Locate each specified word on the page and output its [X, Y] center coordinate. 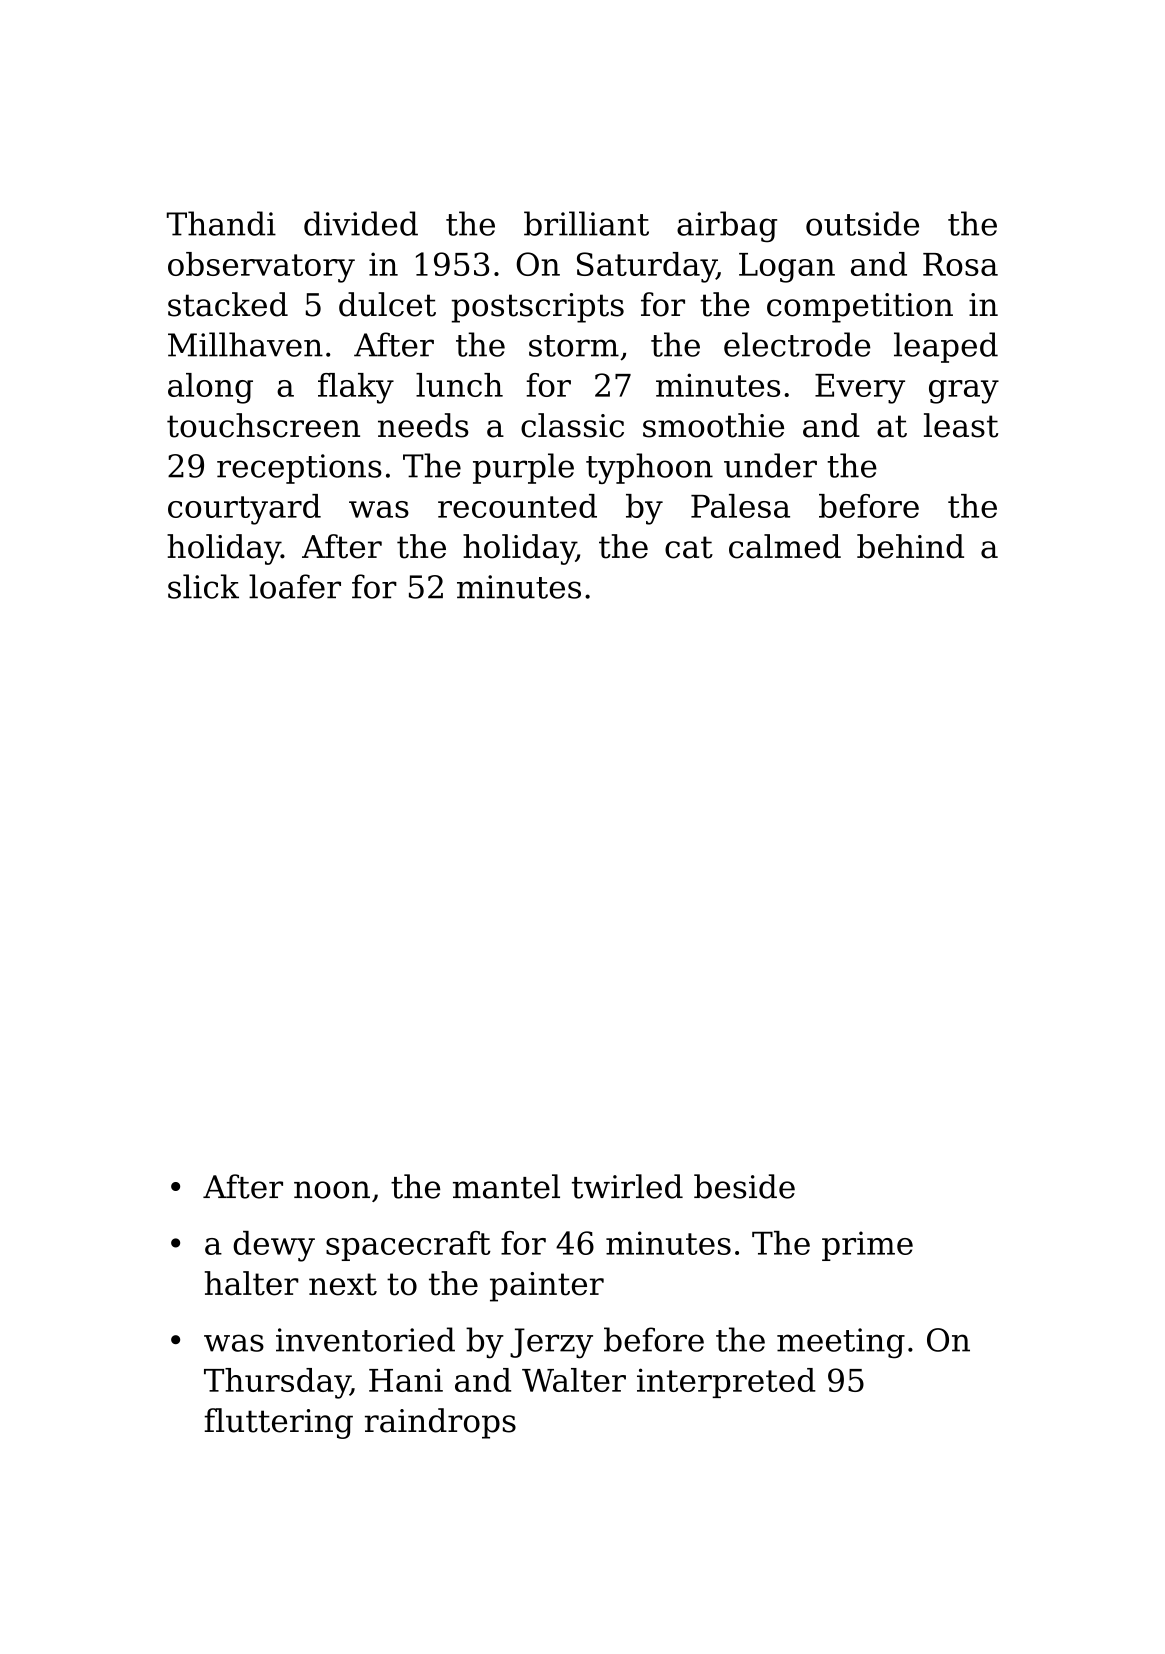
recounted [517, 506]
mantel [506, 1186]
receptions [299, 469]
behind [910, 546]
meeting [841, 1343]
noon [332, 1190]
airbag [727, 227]
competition [860, 308]
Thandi [221, 223]
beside [744, 1186]
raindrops [440, 1423]
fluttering [278, 1423]
